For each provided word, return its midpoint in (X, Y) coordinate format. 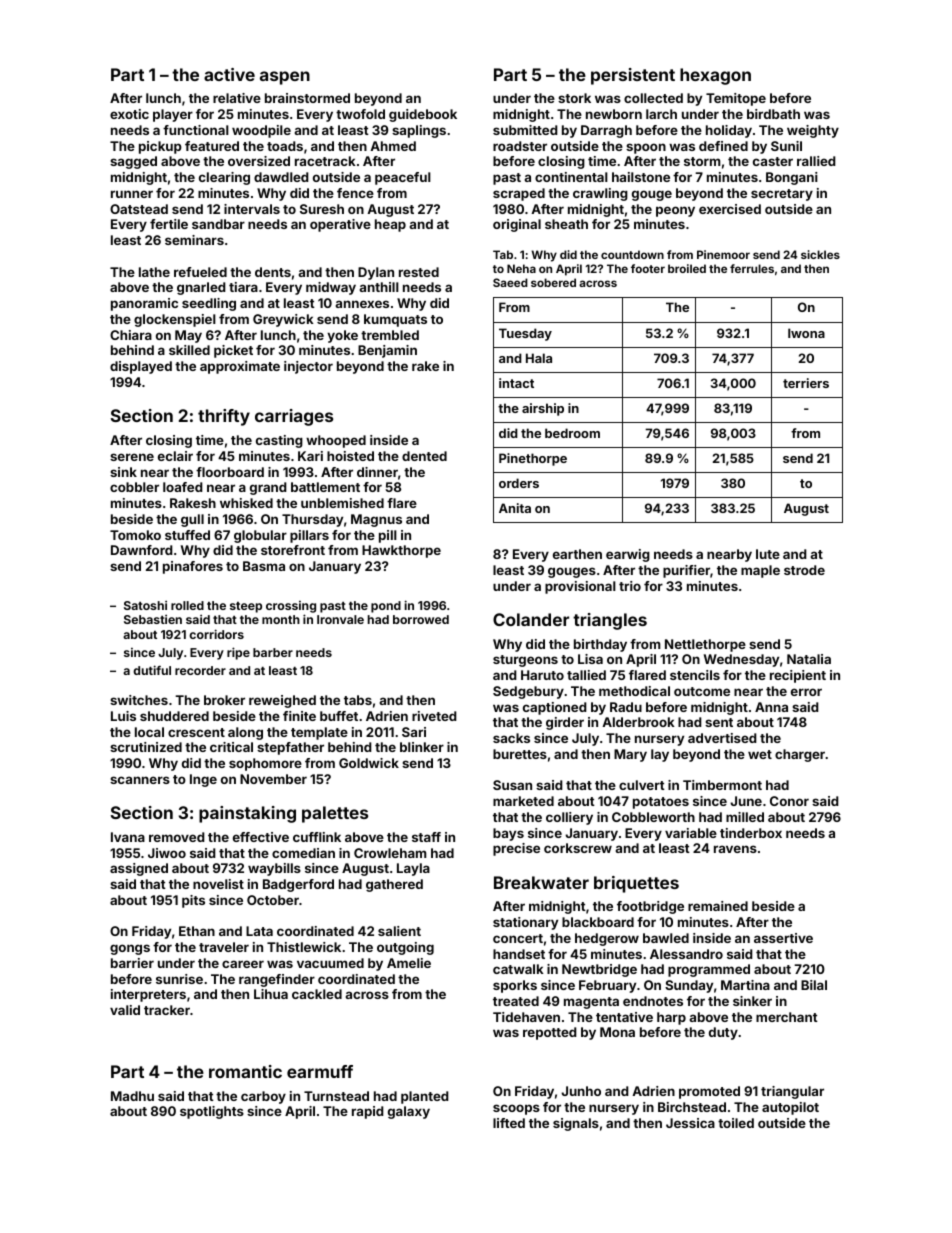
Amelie (409, 963)
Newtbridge (599, 970)
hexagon (715, 76)
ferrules (752, 268)
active (229, 74)
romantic (245, 1071)
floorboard (230, 472)
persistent (633, 76)
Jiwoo (167, 853)
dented (424, 456)
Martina (745, 985)
